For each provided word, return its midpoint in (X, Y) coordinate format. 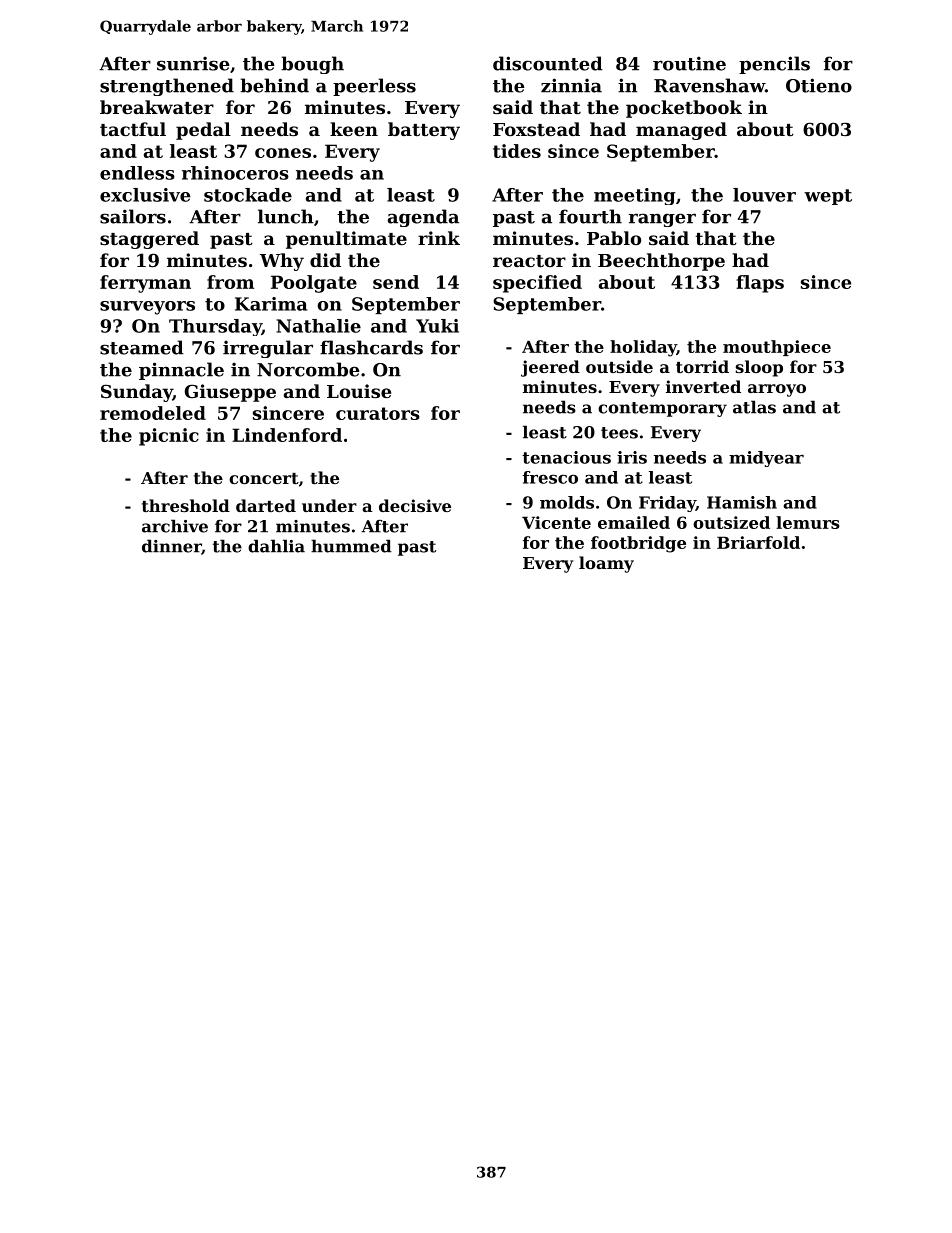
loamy (606, 564)
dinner (172, 547)
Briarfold (758, 542)
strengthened (167, 87)
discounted (548, 63)
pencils (774, 65)
